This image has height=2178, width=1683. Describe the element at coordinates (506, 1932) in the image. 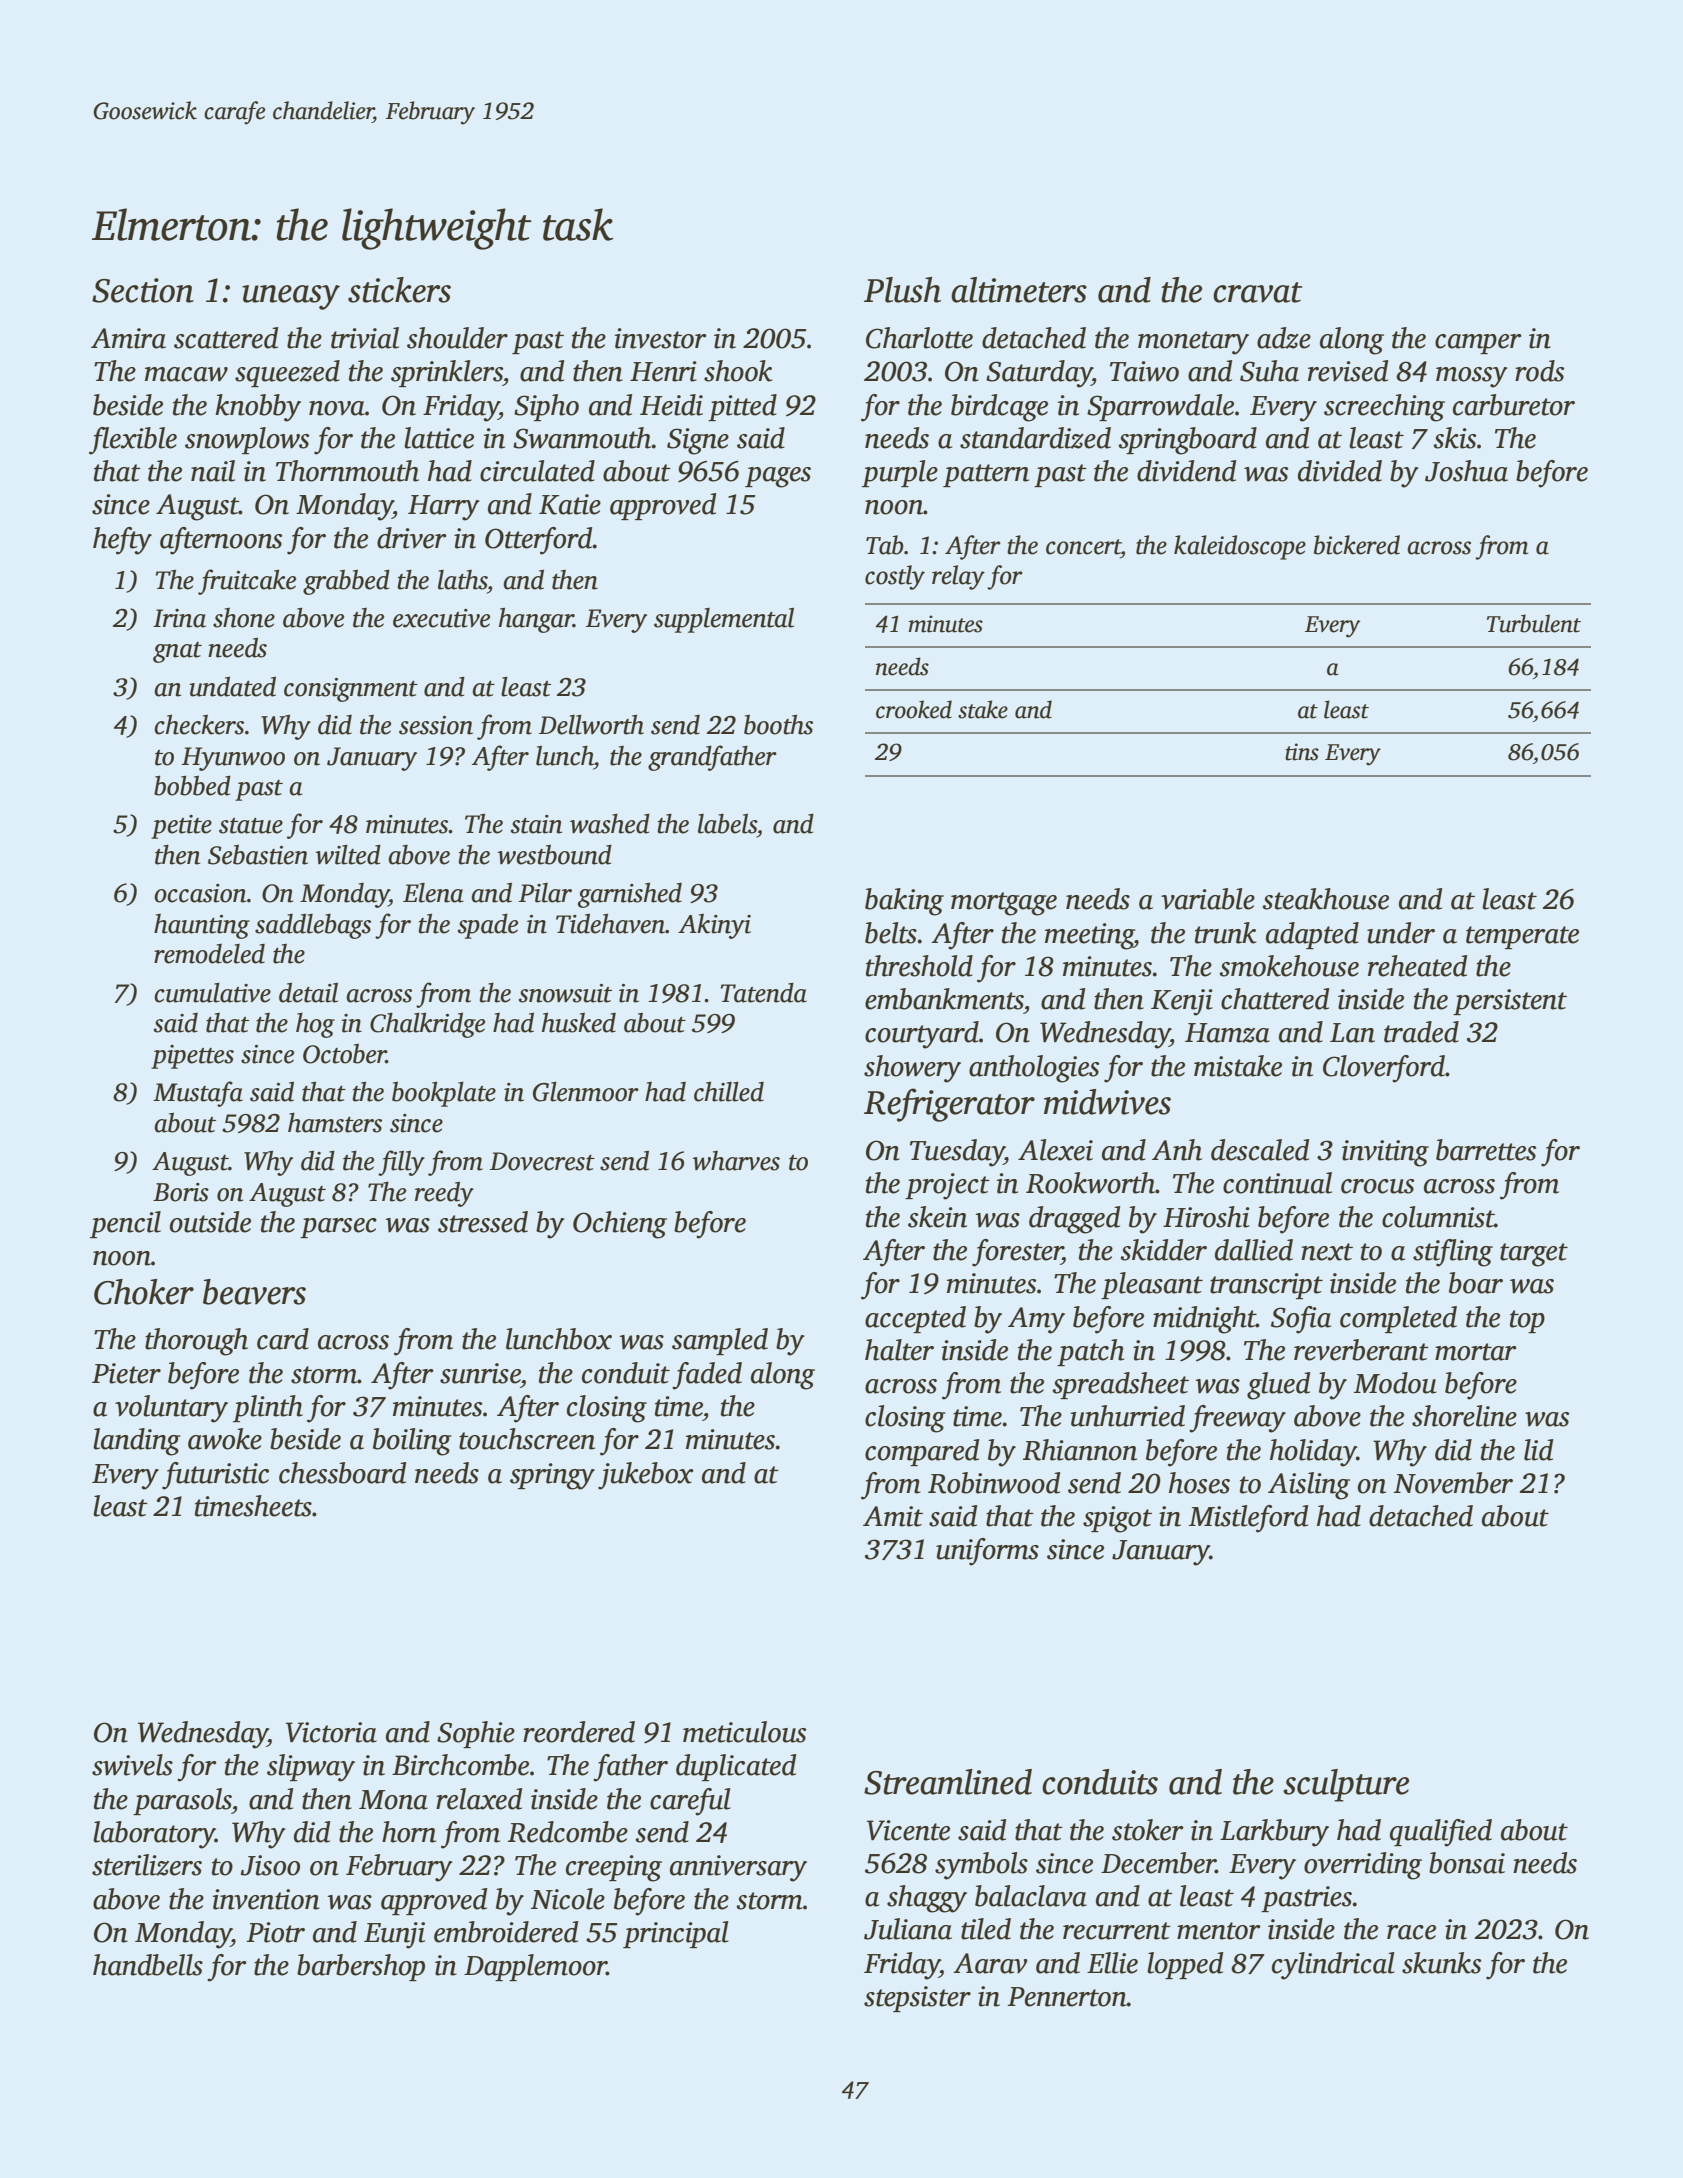

I see `embroidered` at that location.
